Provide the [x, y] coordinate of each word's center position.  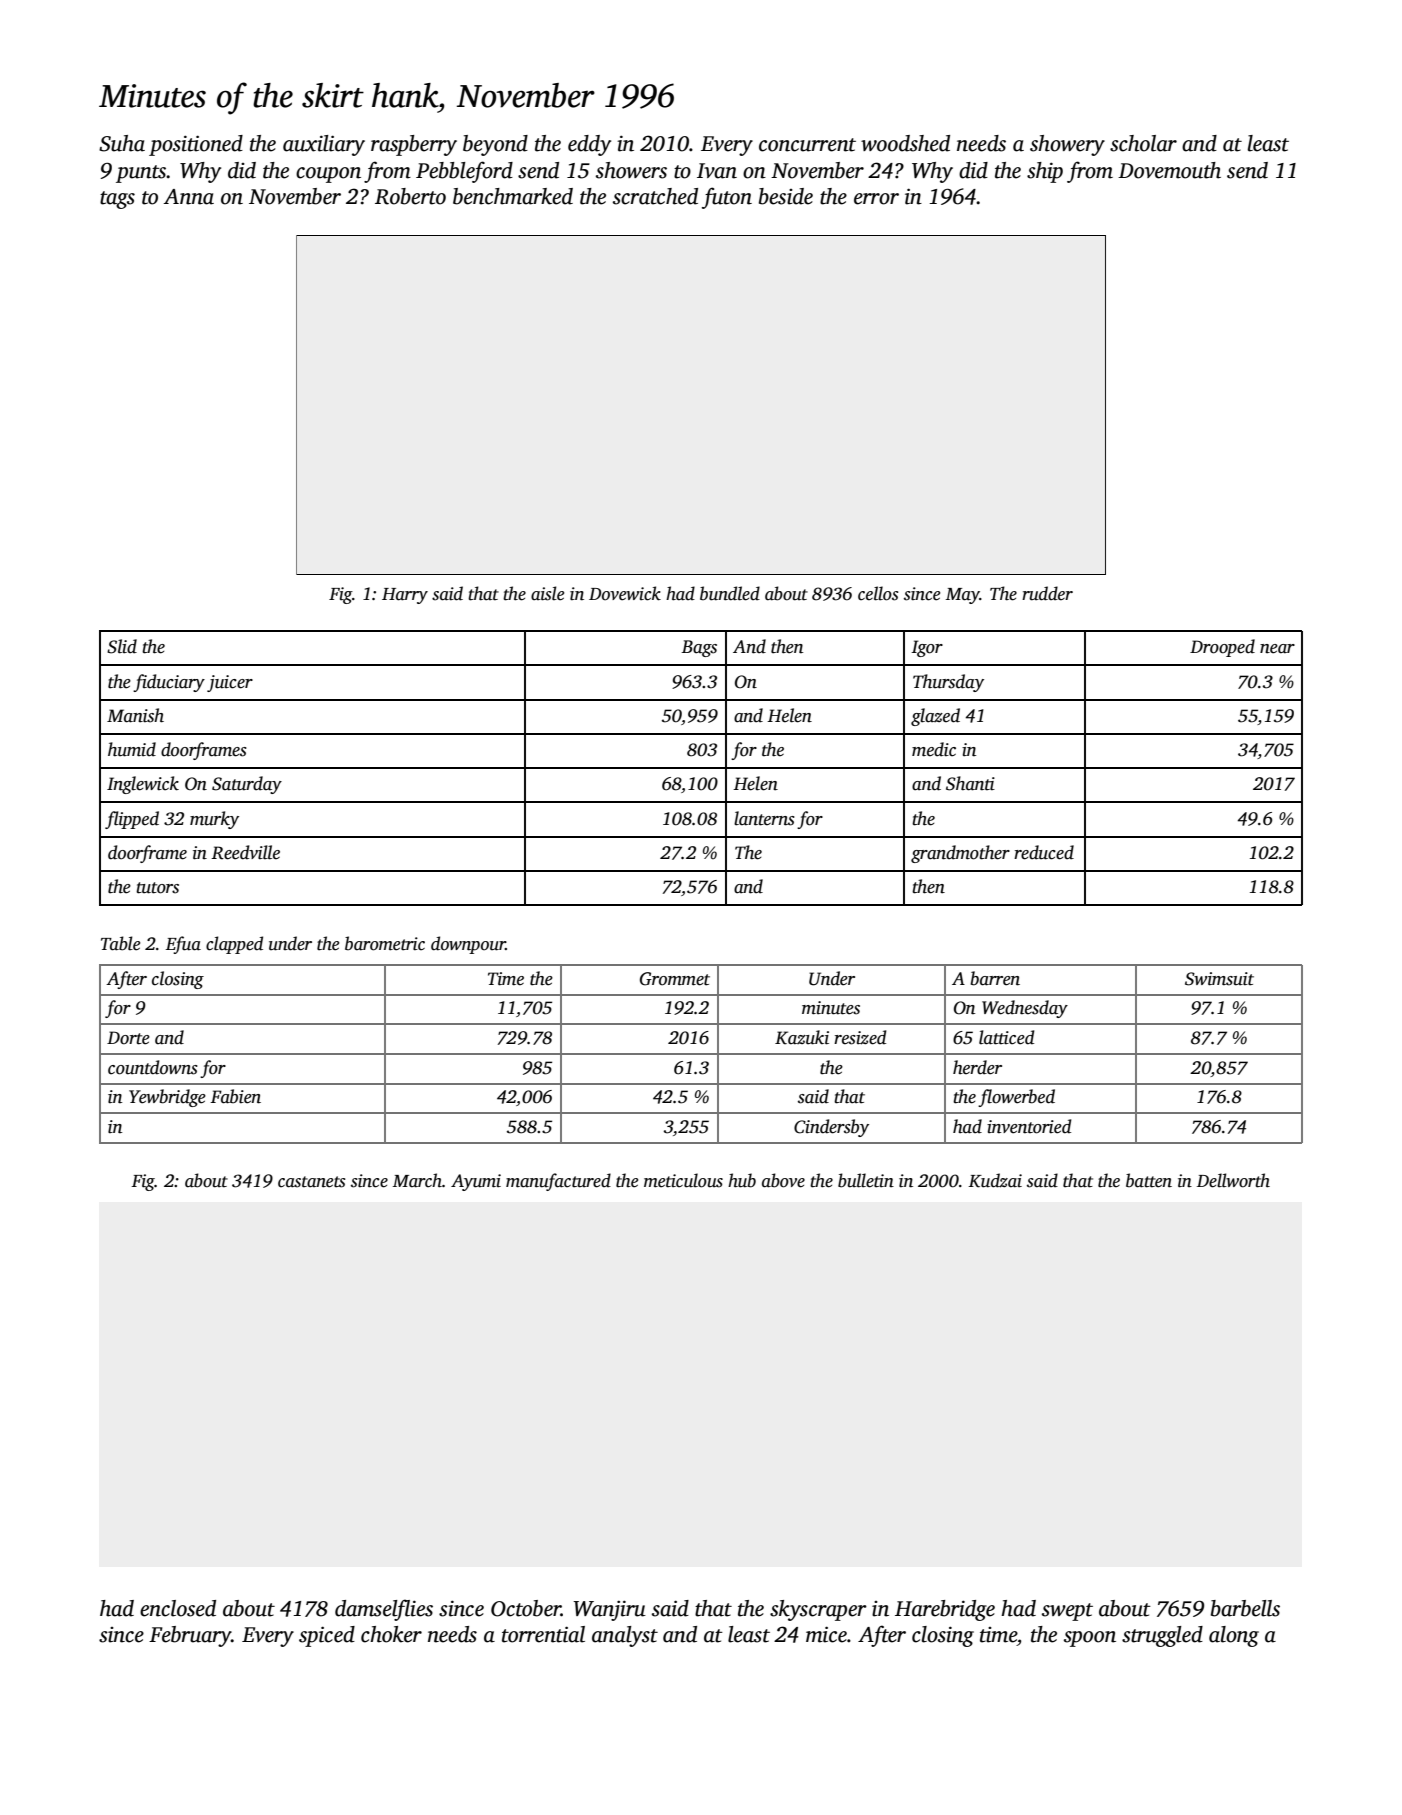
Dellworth [1233, 1180]
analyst [625, 1636]
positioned [196, 145]
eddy [589, 145]
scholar [1143, 143]
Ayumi [476, 1182]
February [190, 1636]
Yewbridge [167, 1098]
